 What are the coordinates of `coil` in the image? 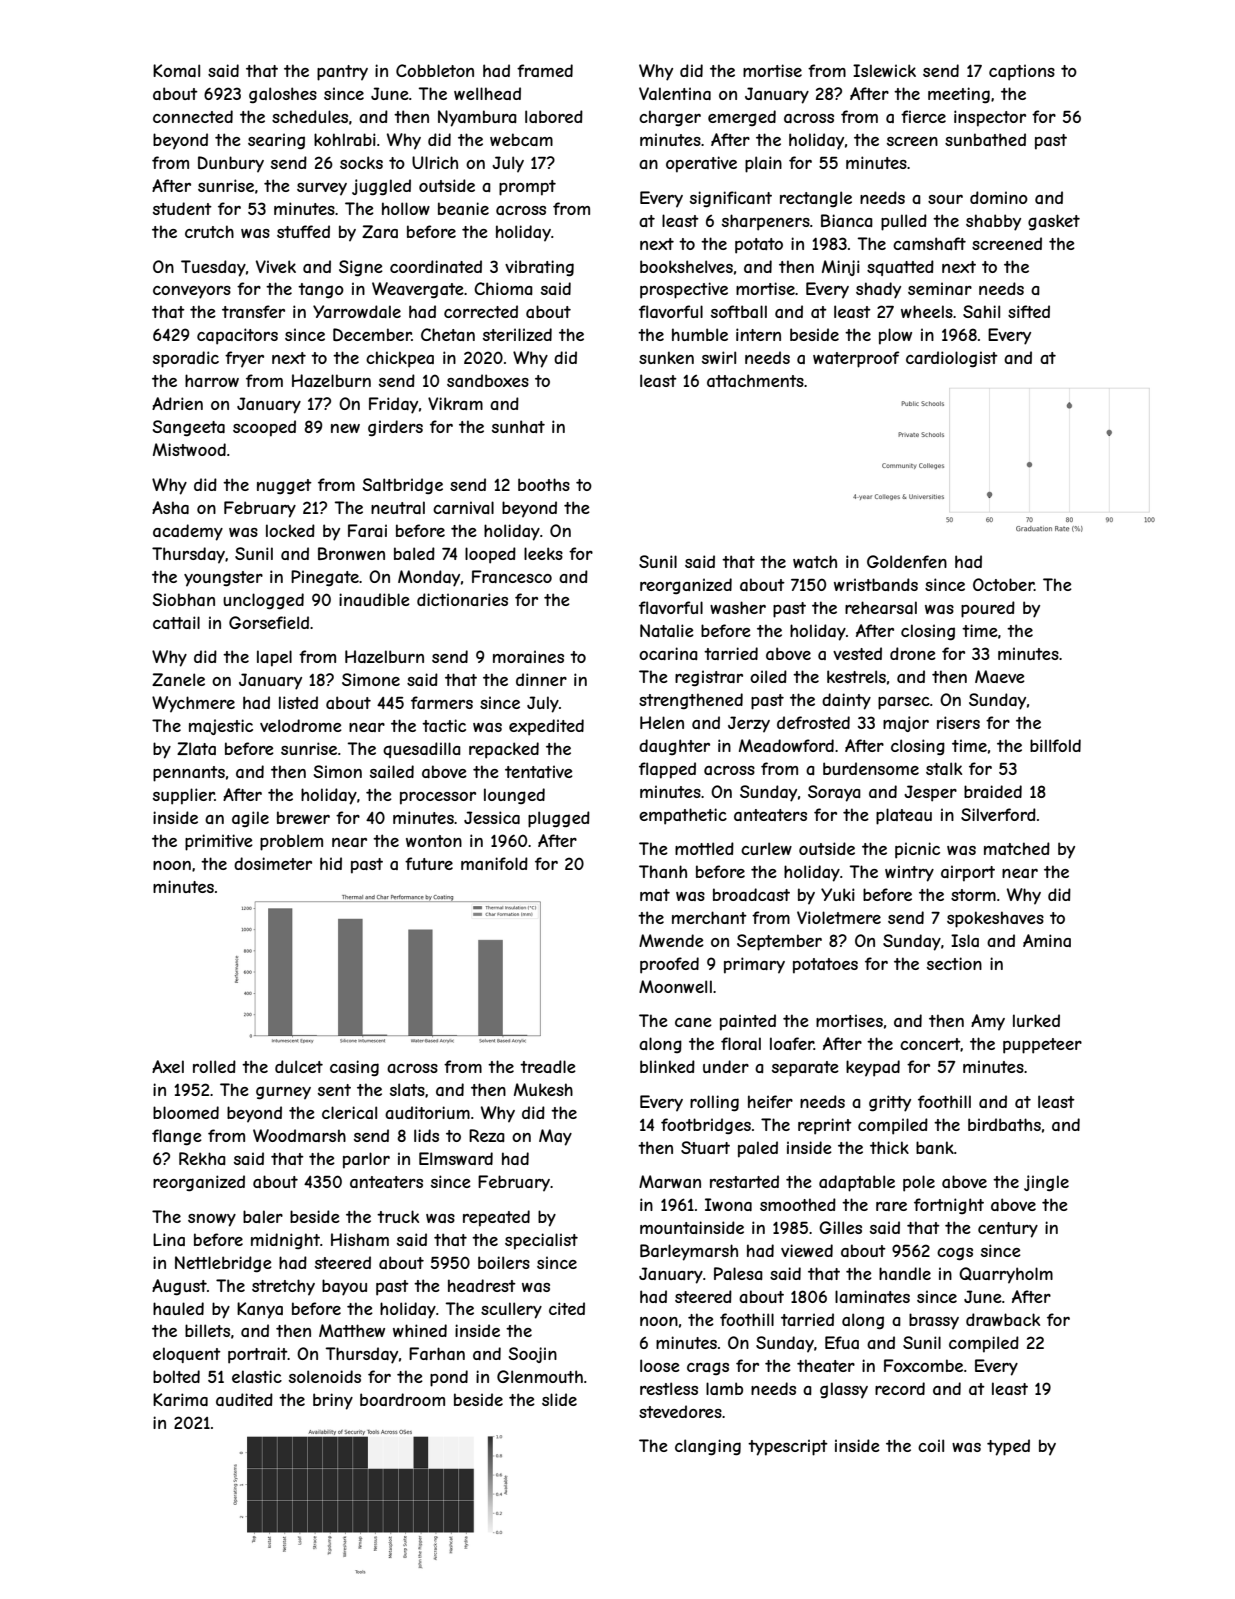 It's located at (931, 1445).
